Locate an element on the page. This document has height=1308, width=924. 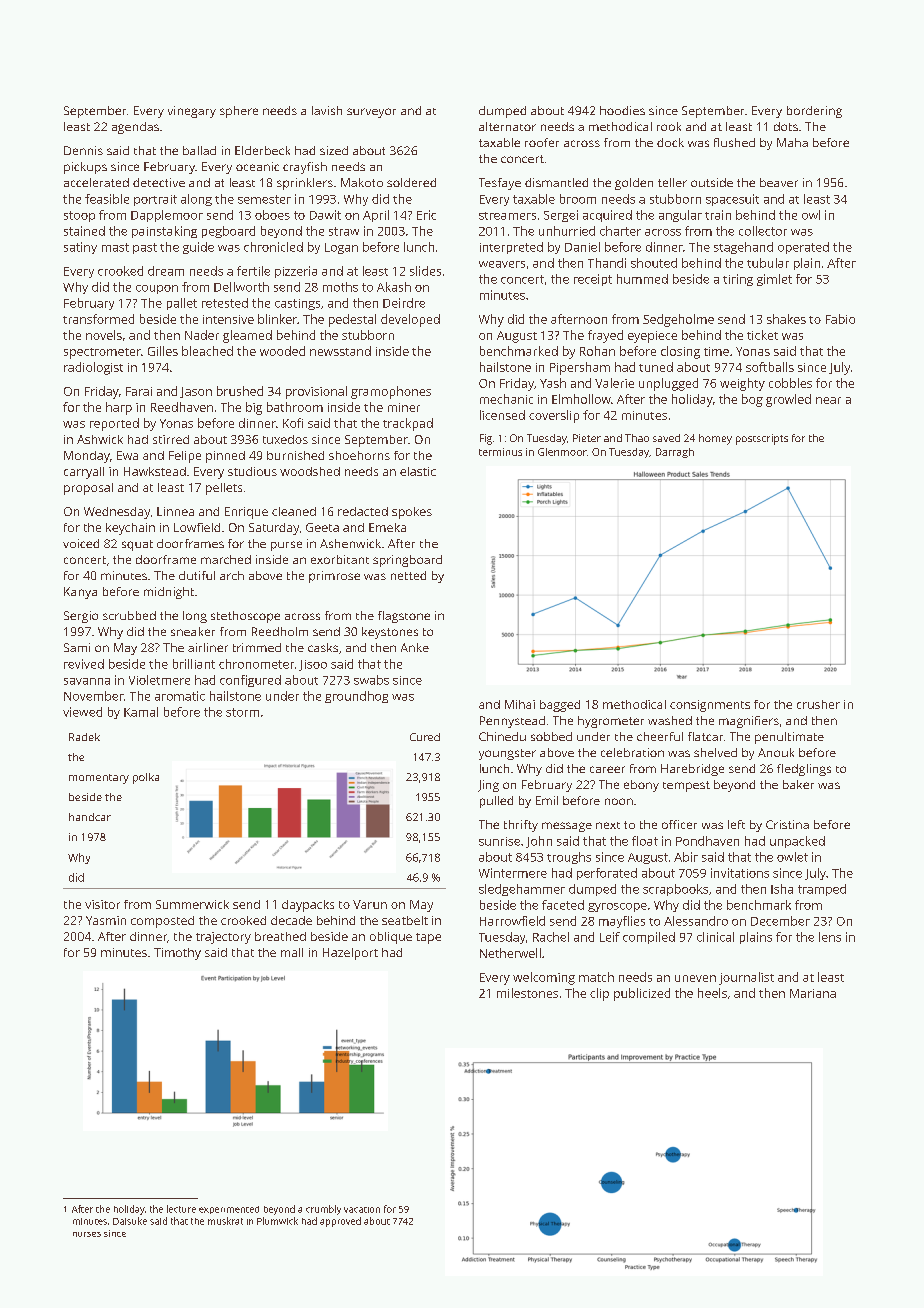
polka is located at coordinates (146, 778).
